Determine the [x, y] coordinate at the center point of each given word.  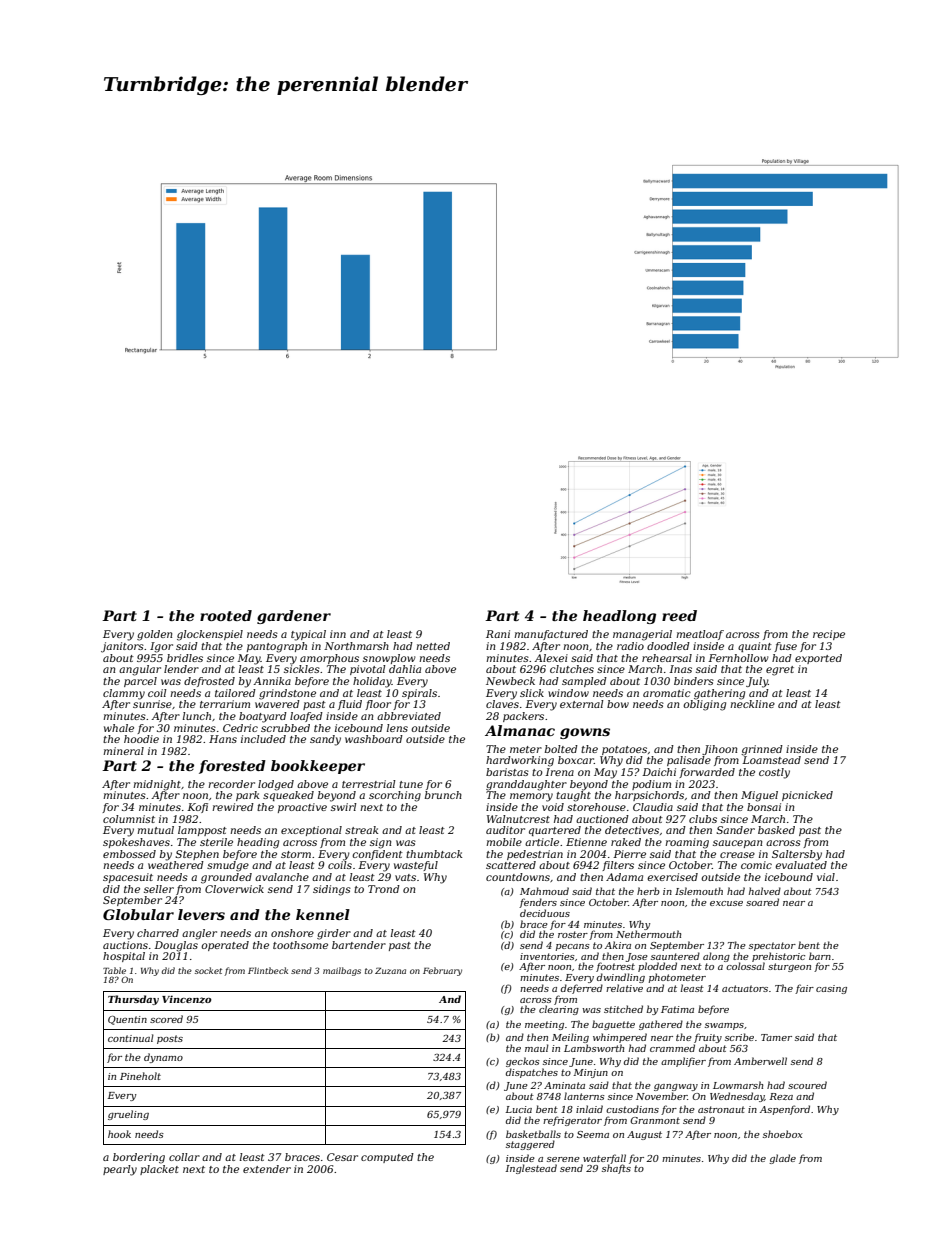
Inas [680, 669]
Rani [498, 634]
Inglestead [531, 1169]
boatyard [263, 717]
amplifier [683, 1062]
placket [159, 1170]
